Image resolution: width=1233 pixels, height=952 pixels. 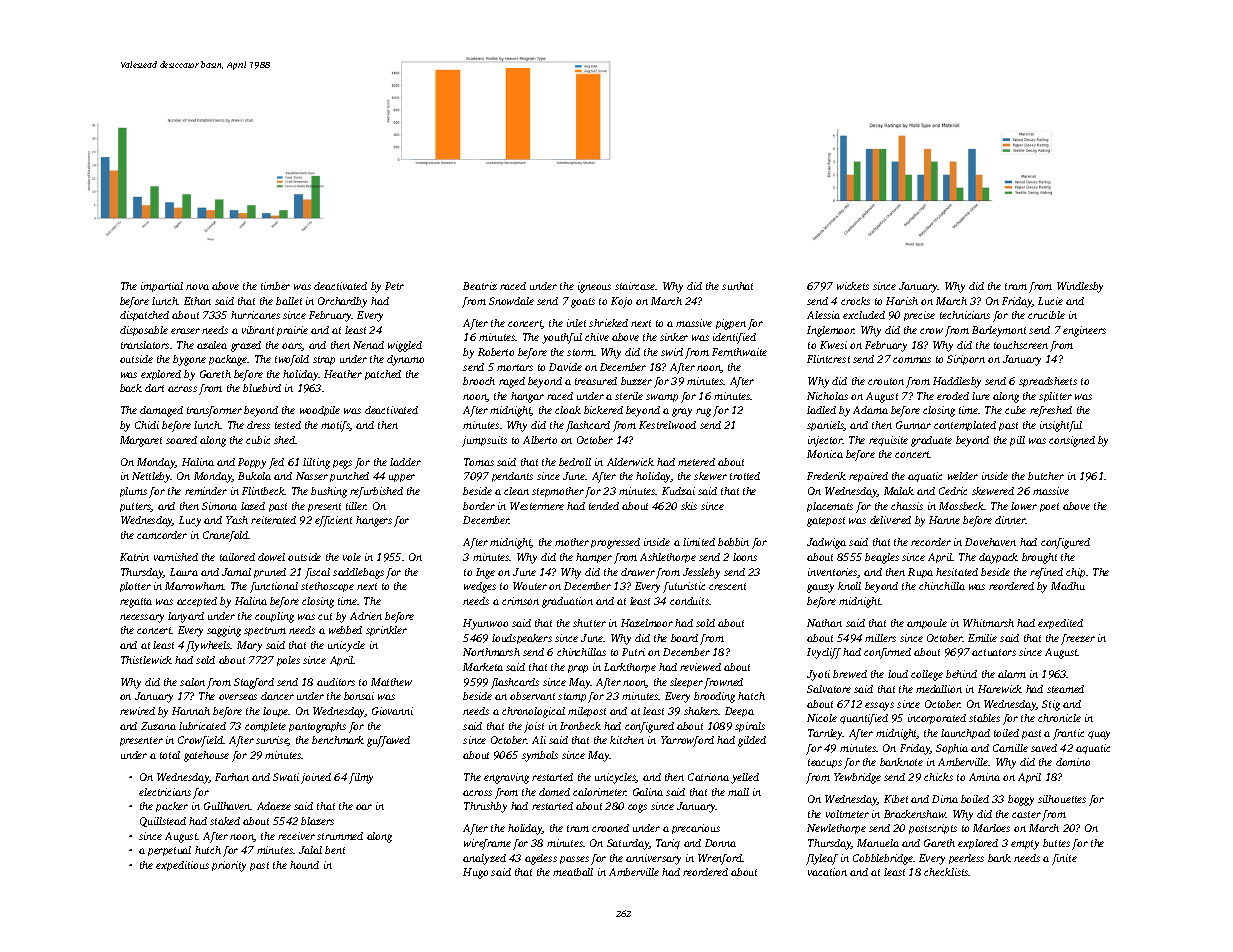 I want to click on ladder, so click(x=405, y=462).
